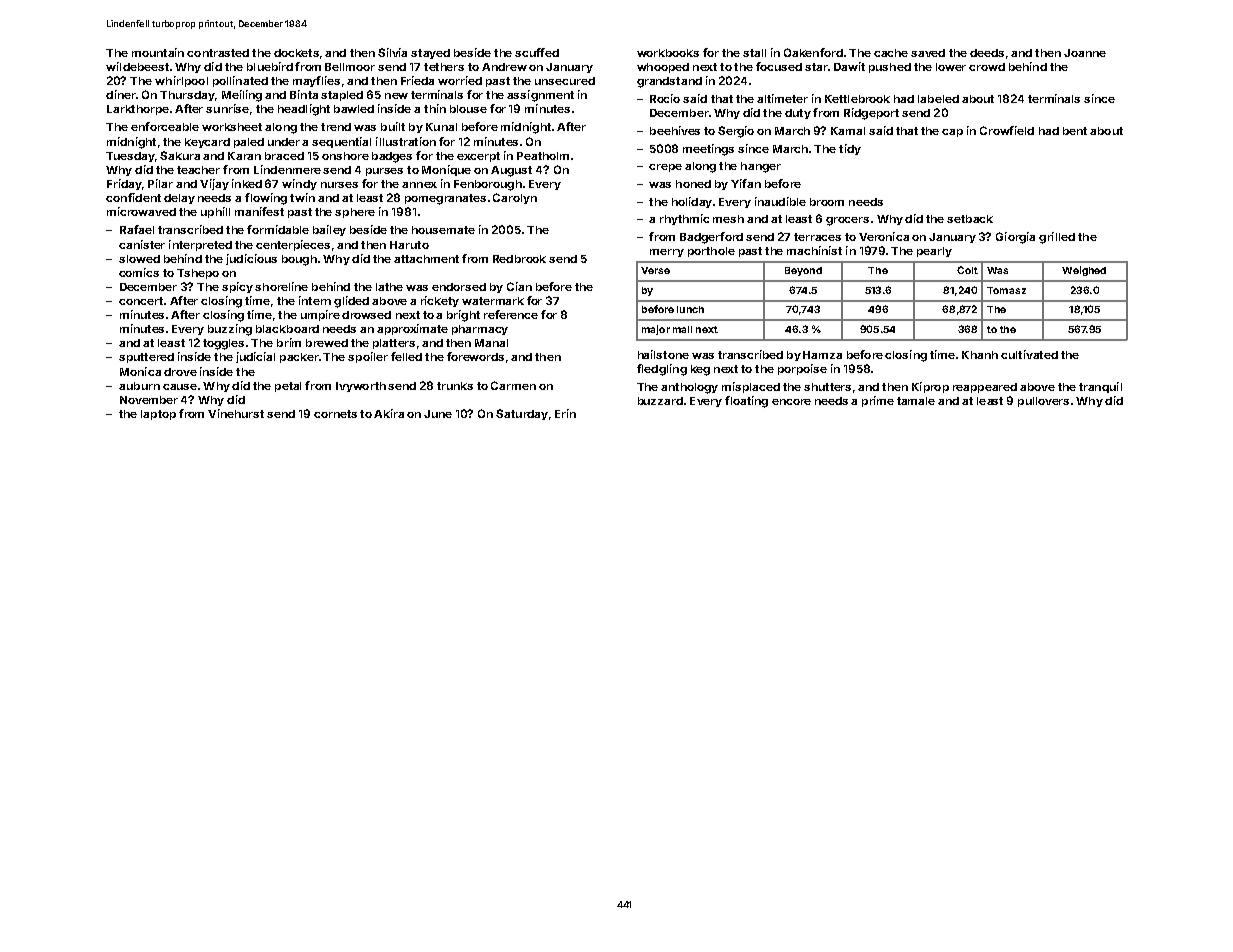 Image resolution: width=1233 pixels, height=952 pixels. Describe the element at coordinates (142, 244) in the page. I see `canister` at that location.
